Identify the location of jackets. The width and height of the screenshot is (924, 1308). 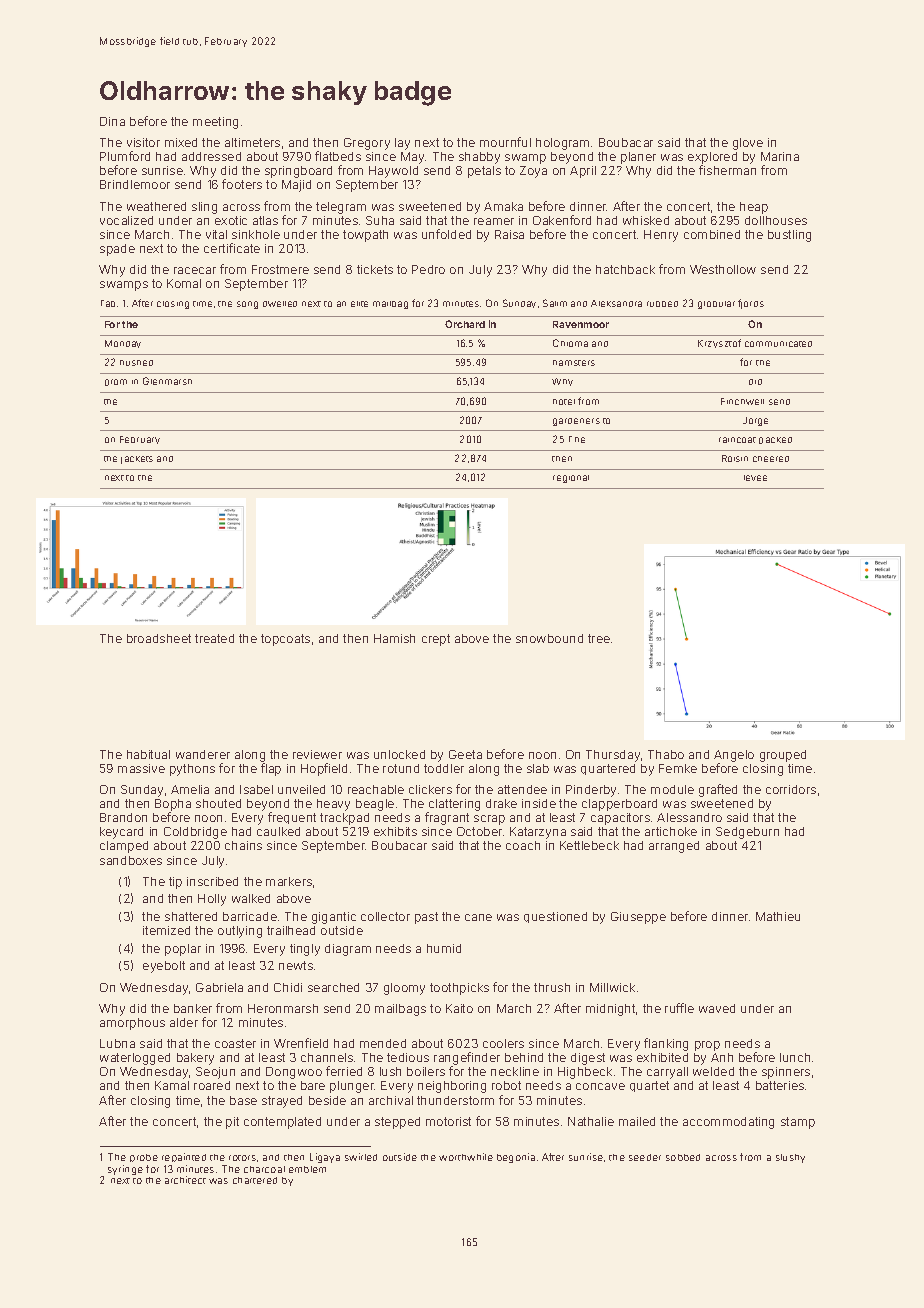
(137, 460).
